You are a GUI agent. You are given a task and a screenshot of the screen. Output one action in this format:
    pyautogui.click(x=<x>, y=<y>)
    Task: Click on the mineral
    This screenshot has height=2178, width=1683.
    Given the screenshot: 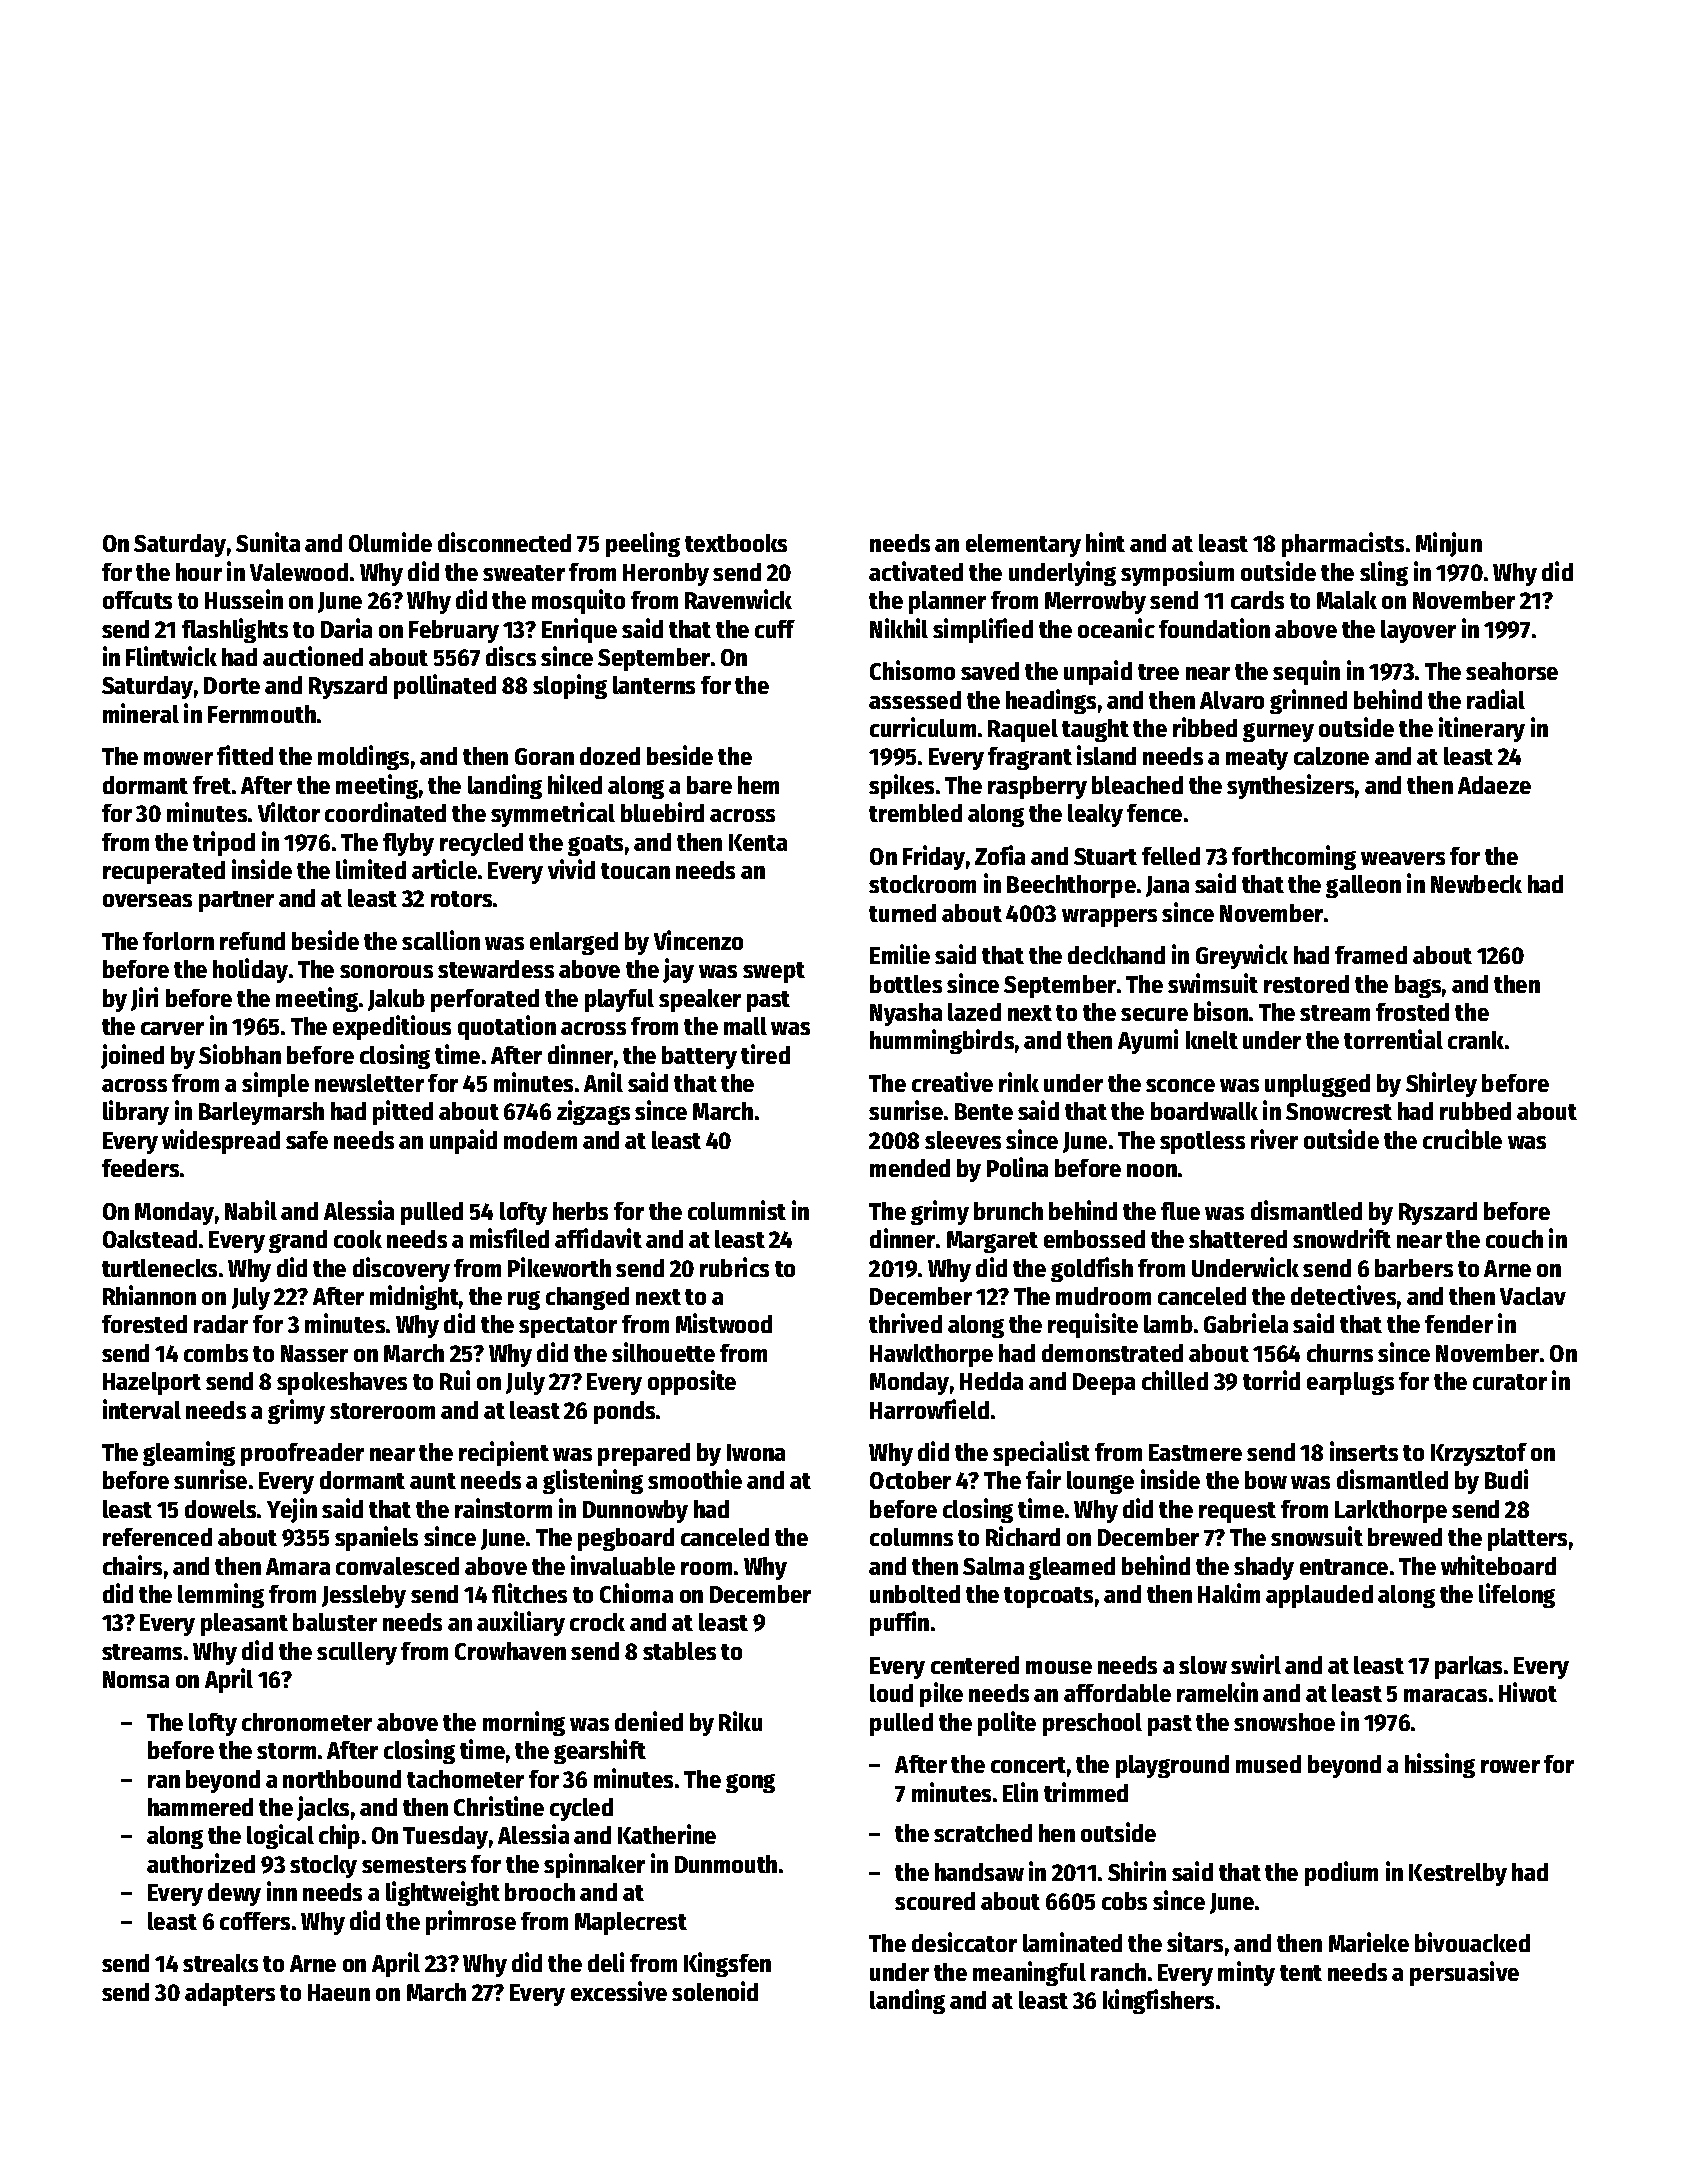 What is the action you would take?
    pyautogui.click(x=141, y=713)
